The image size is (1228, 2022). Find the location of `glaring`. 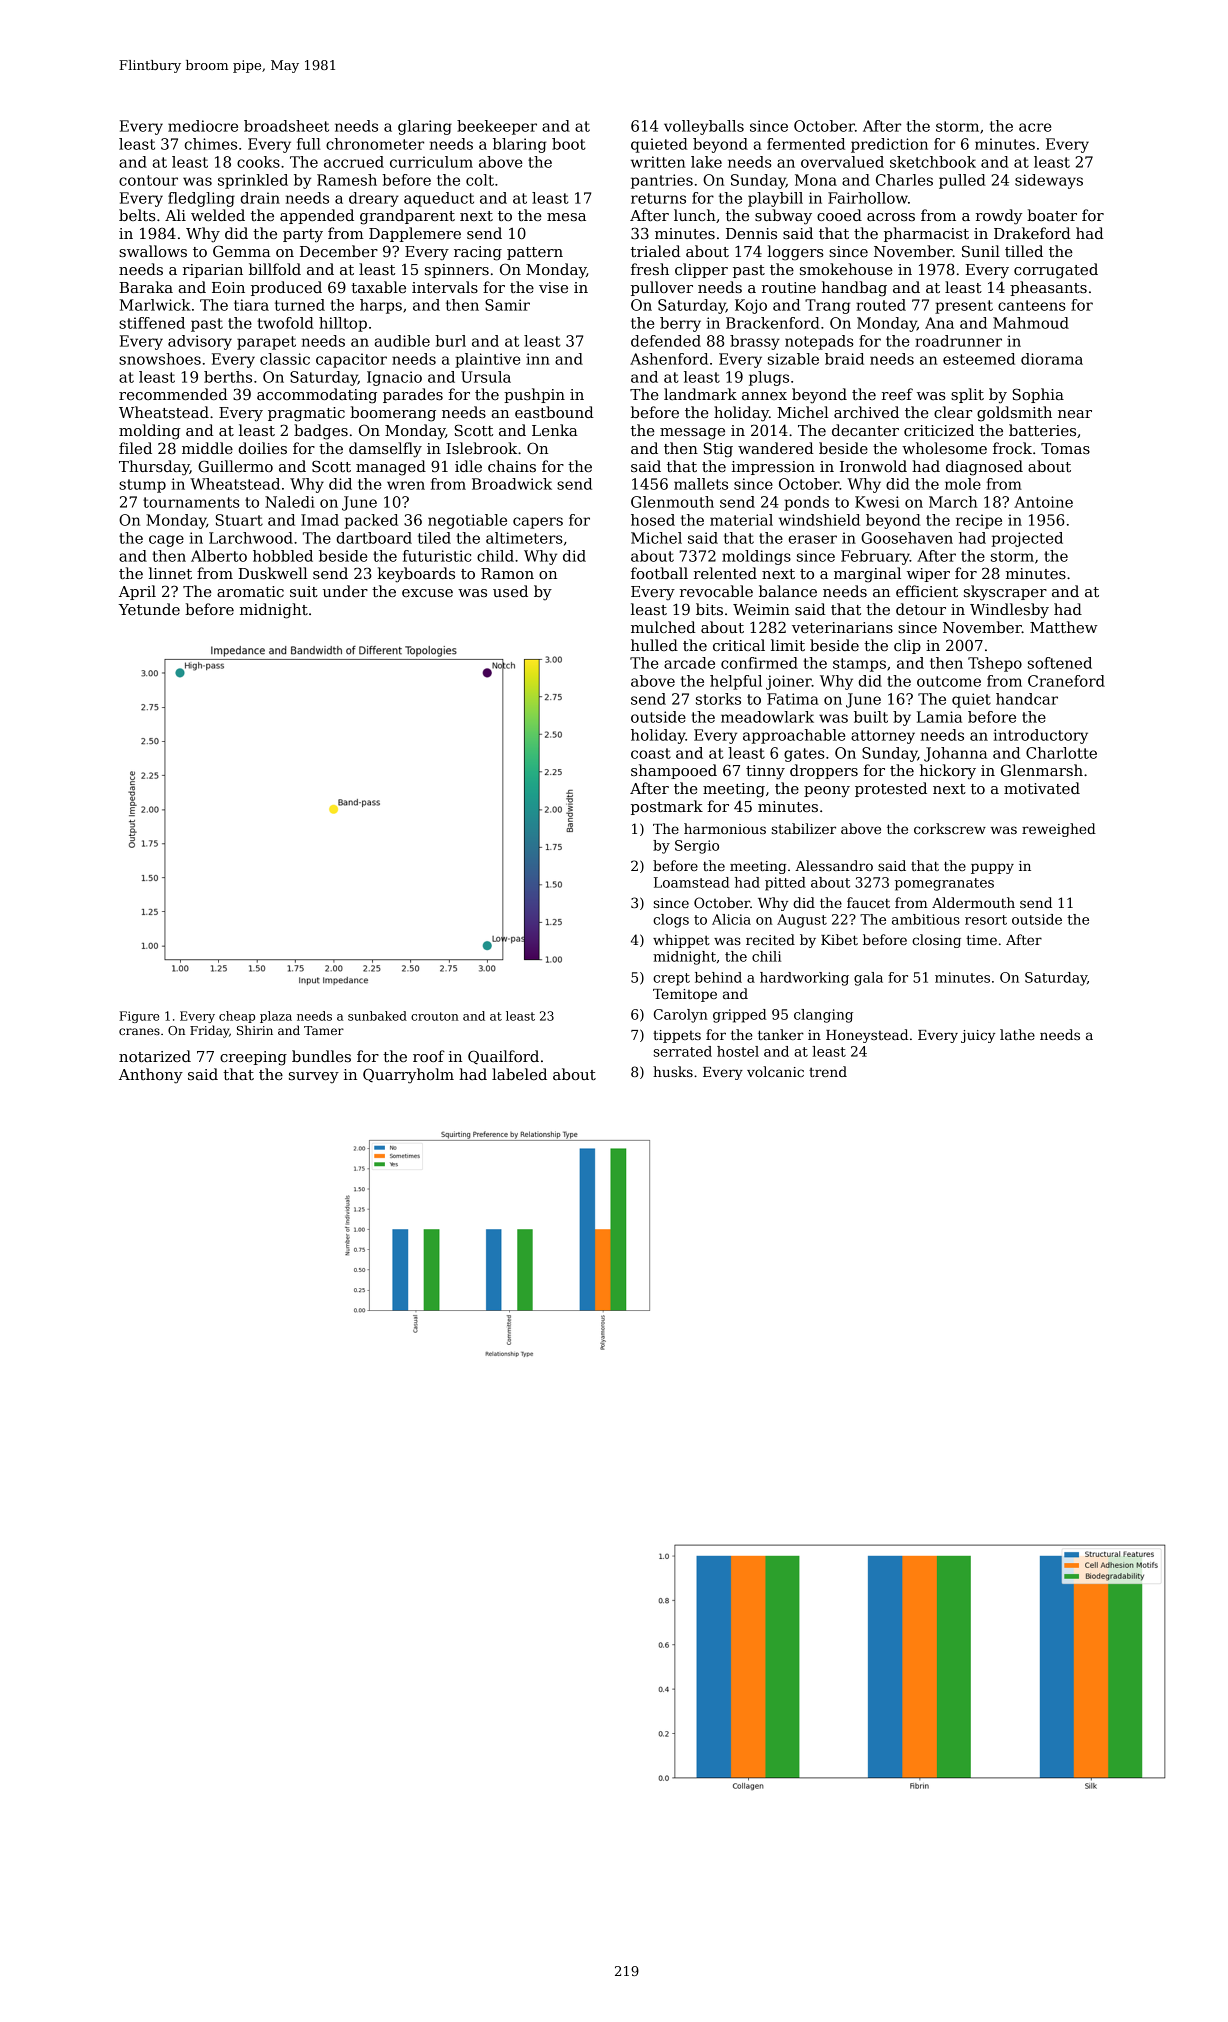

glaring is located at coordinates (425, 127).
